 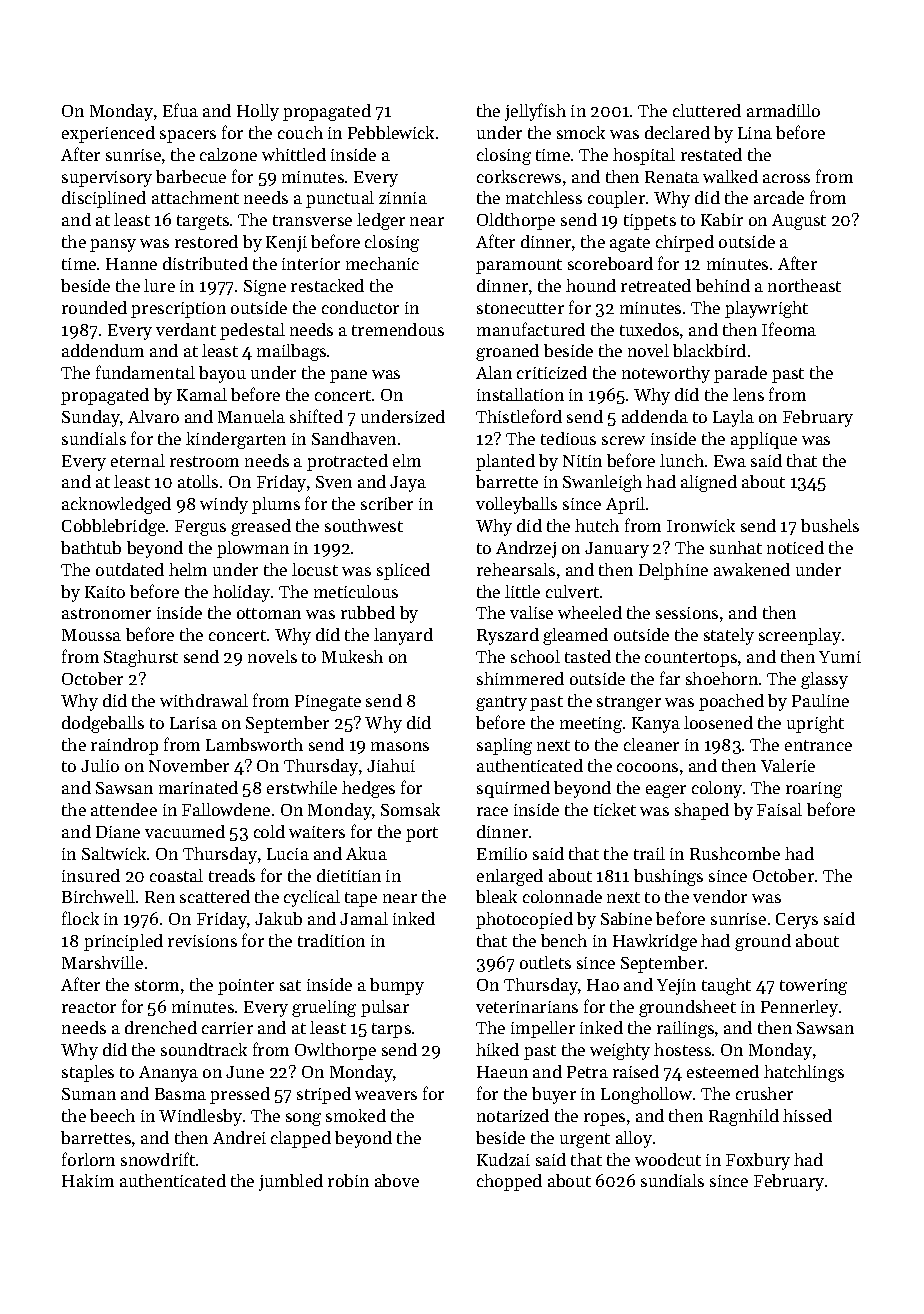 What do you see at coordinates (348, 1180) in the screenshot?
I see `robin` at bounding box center [348, 1180].
